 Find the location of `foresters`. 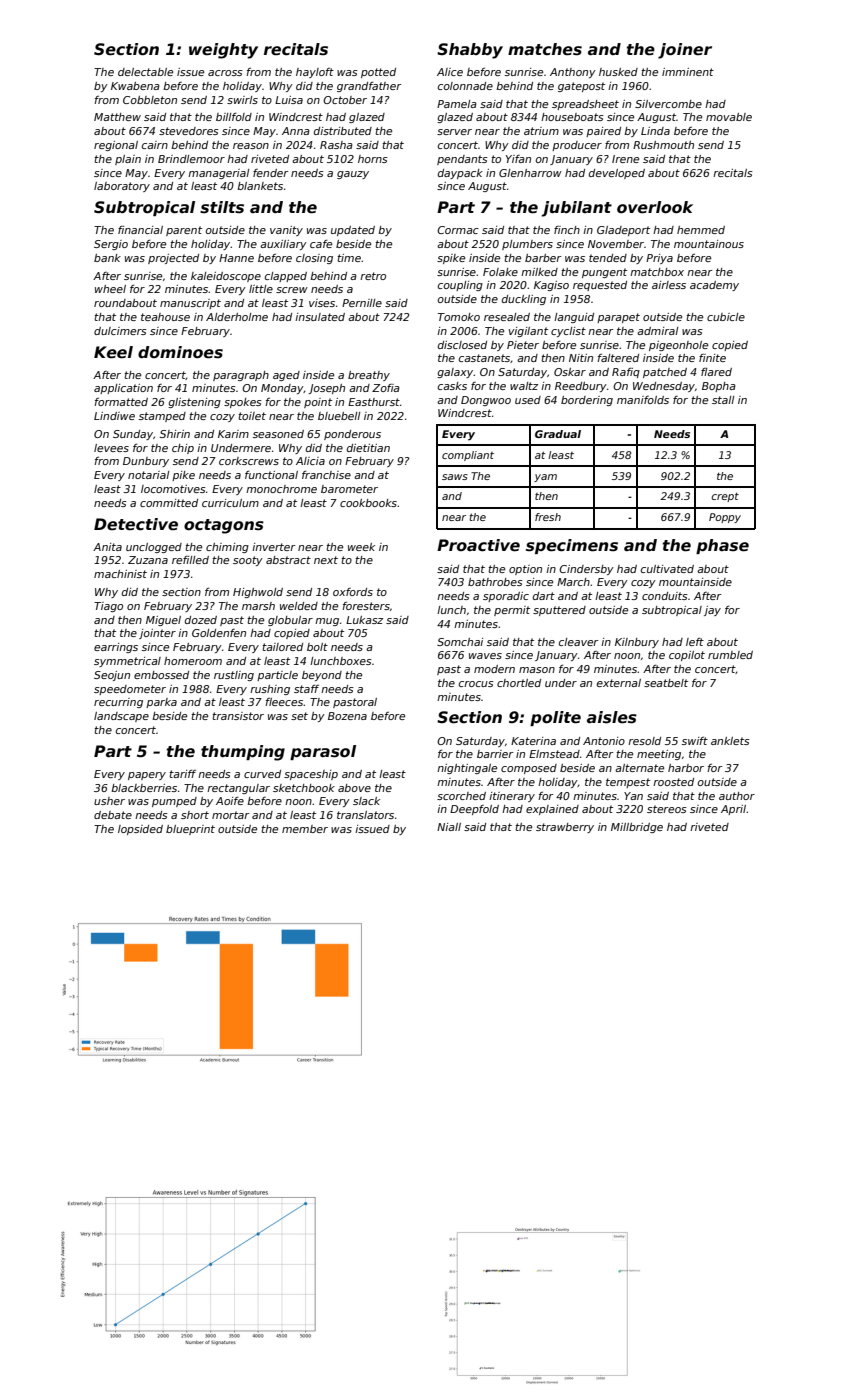

foresters is located at coordinates (366, 606).
